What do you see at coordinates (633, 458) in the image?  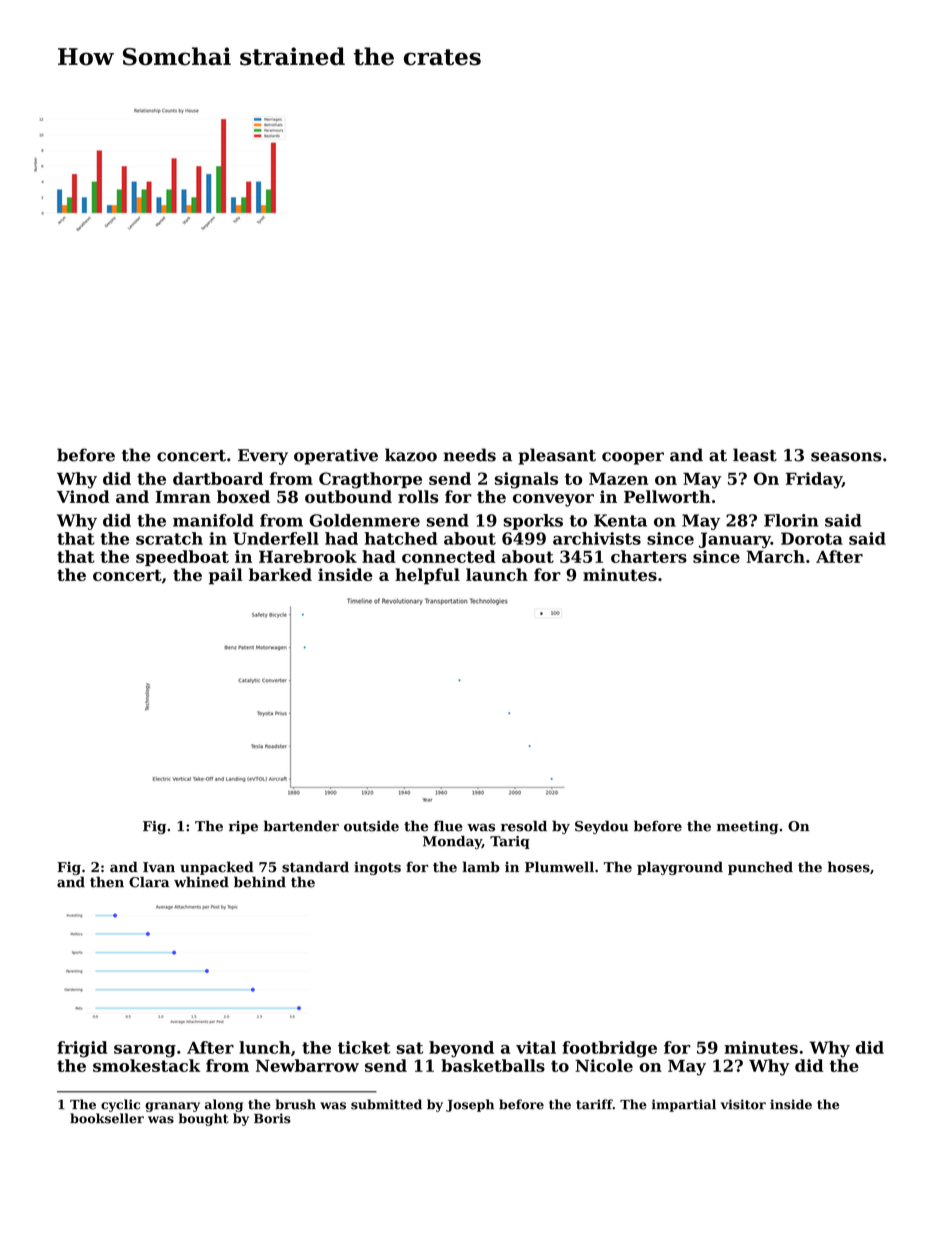 I see `cooper` at bounding box center [633, 458].
